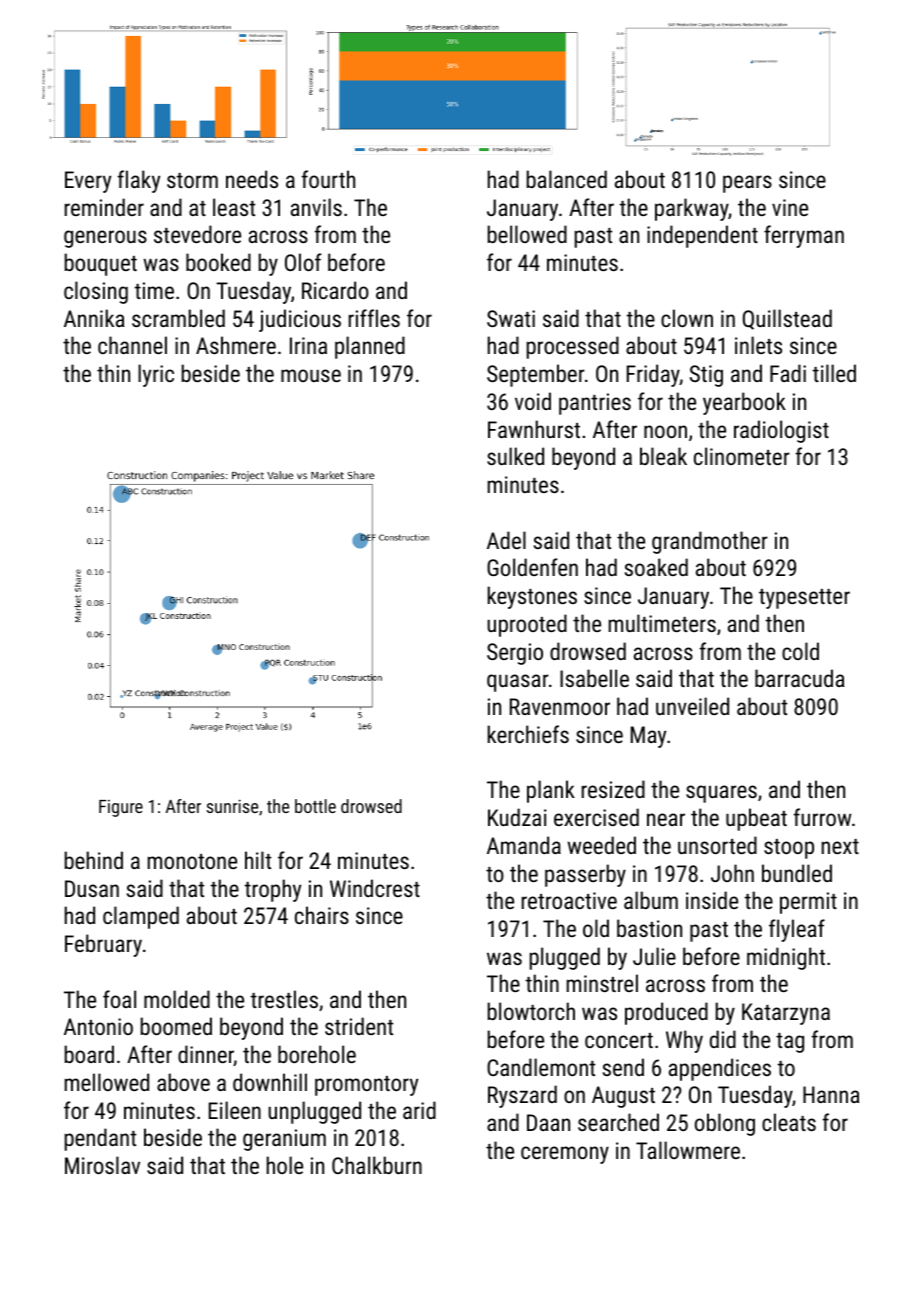 The height and width of the image is (1311, 924). I want to click on Miroslav, so click(102, 1165).
